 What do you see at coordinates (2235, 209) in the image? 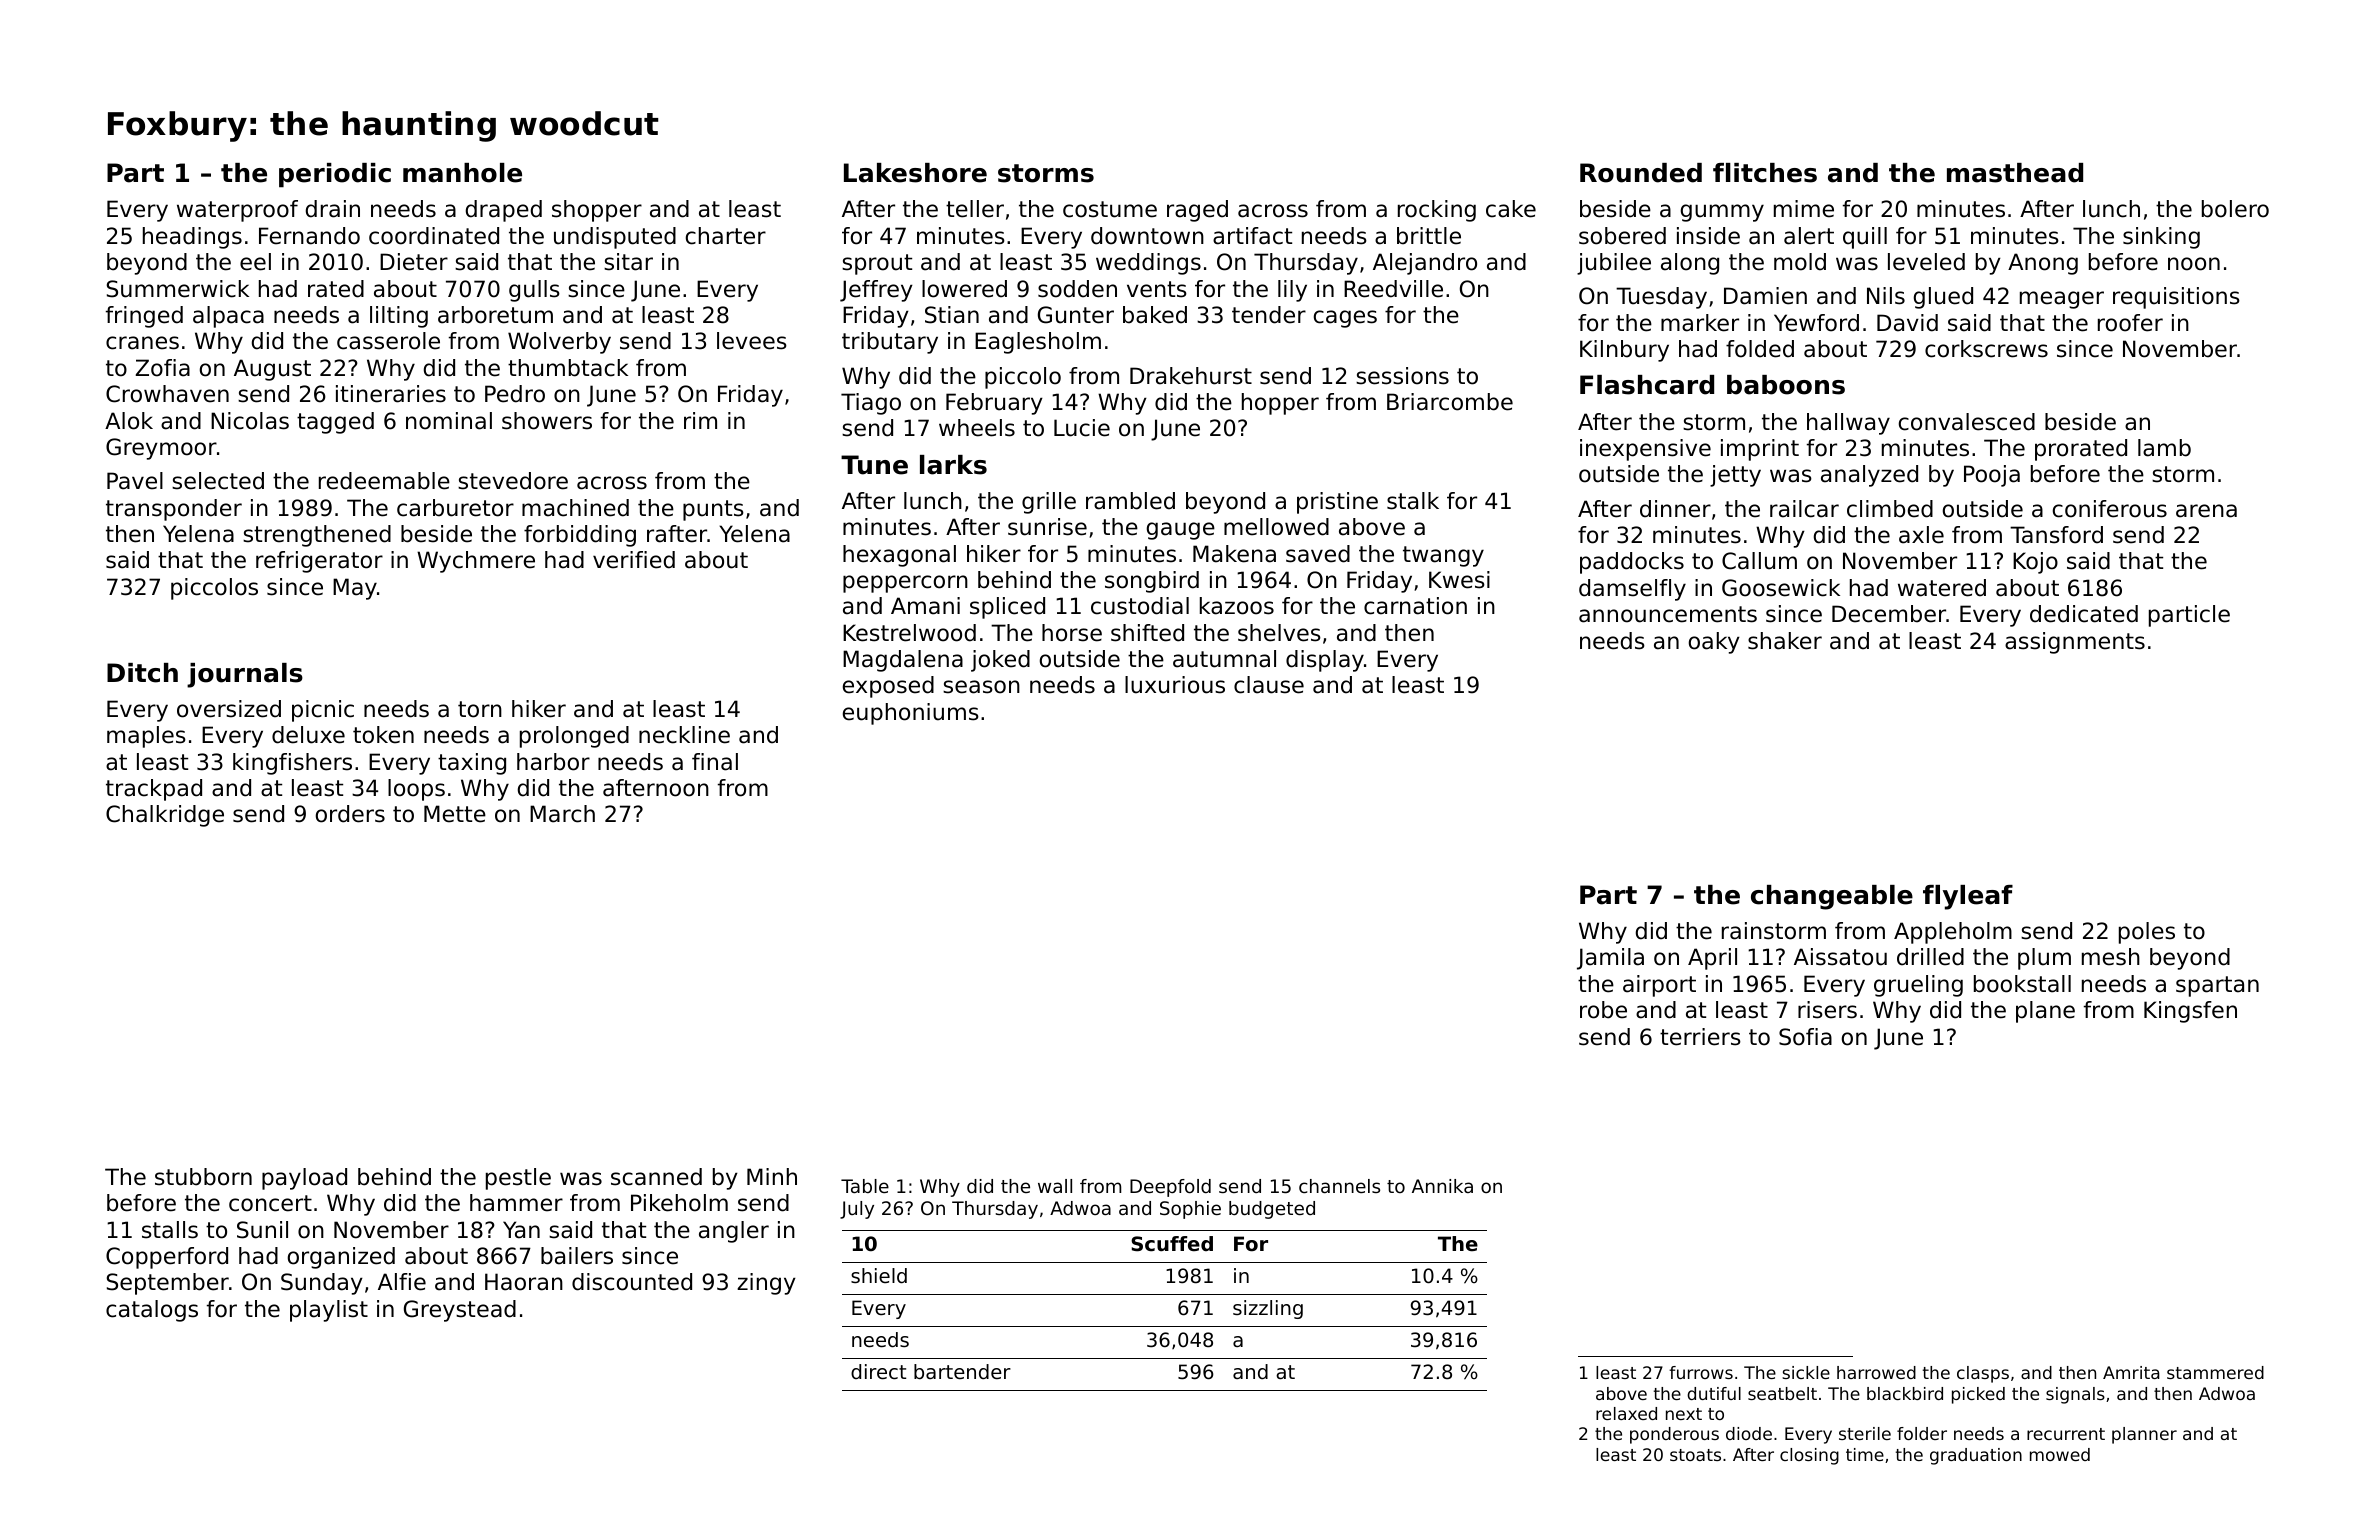
I see `bolero` at bounding box center [2235, 209].
